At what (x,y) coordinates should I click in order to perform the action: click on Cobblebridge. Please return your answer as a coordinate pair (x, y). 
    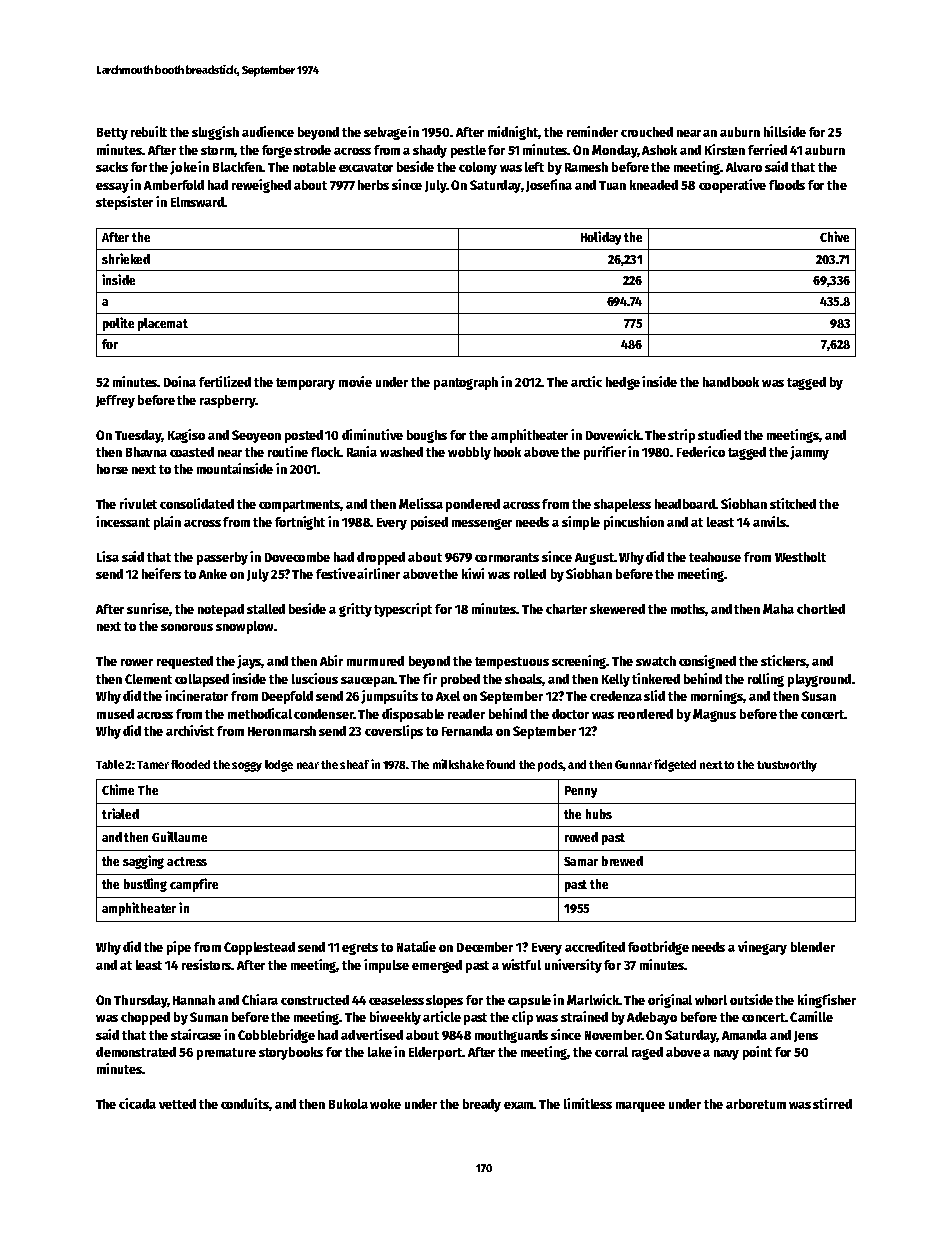
    Looking at the image, I should click on (276, 1036).
